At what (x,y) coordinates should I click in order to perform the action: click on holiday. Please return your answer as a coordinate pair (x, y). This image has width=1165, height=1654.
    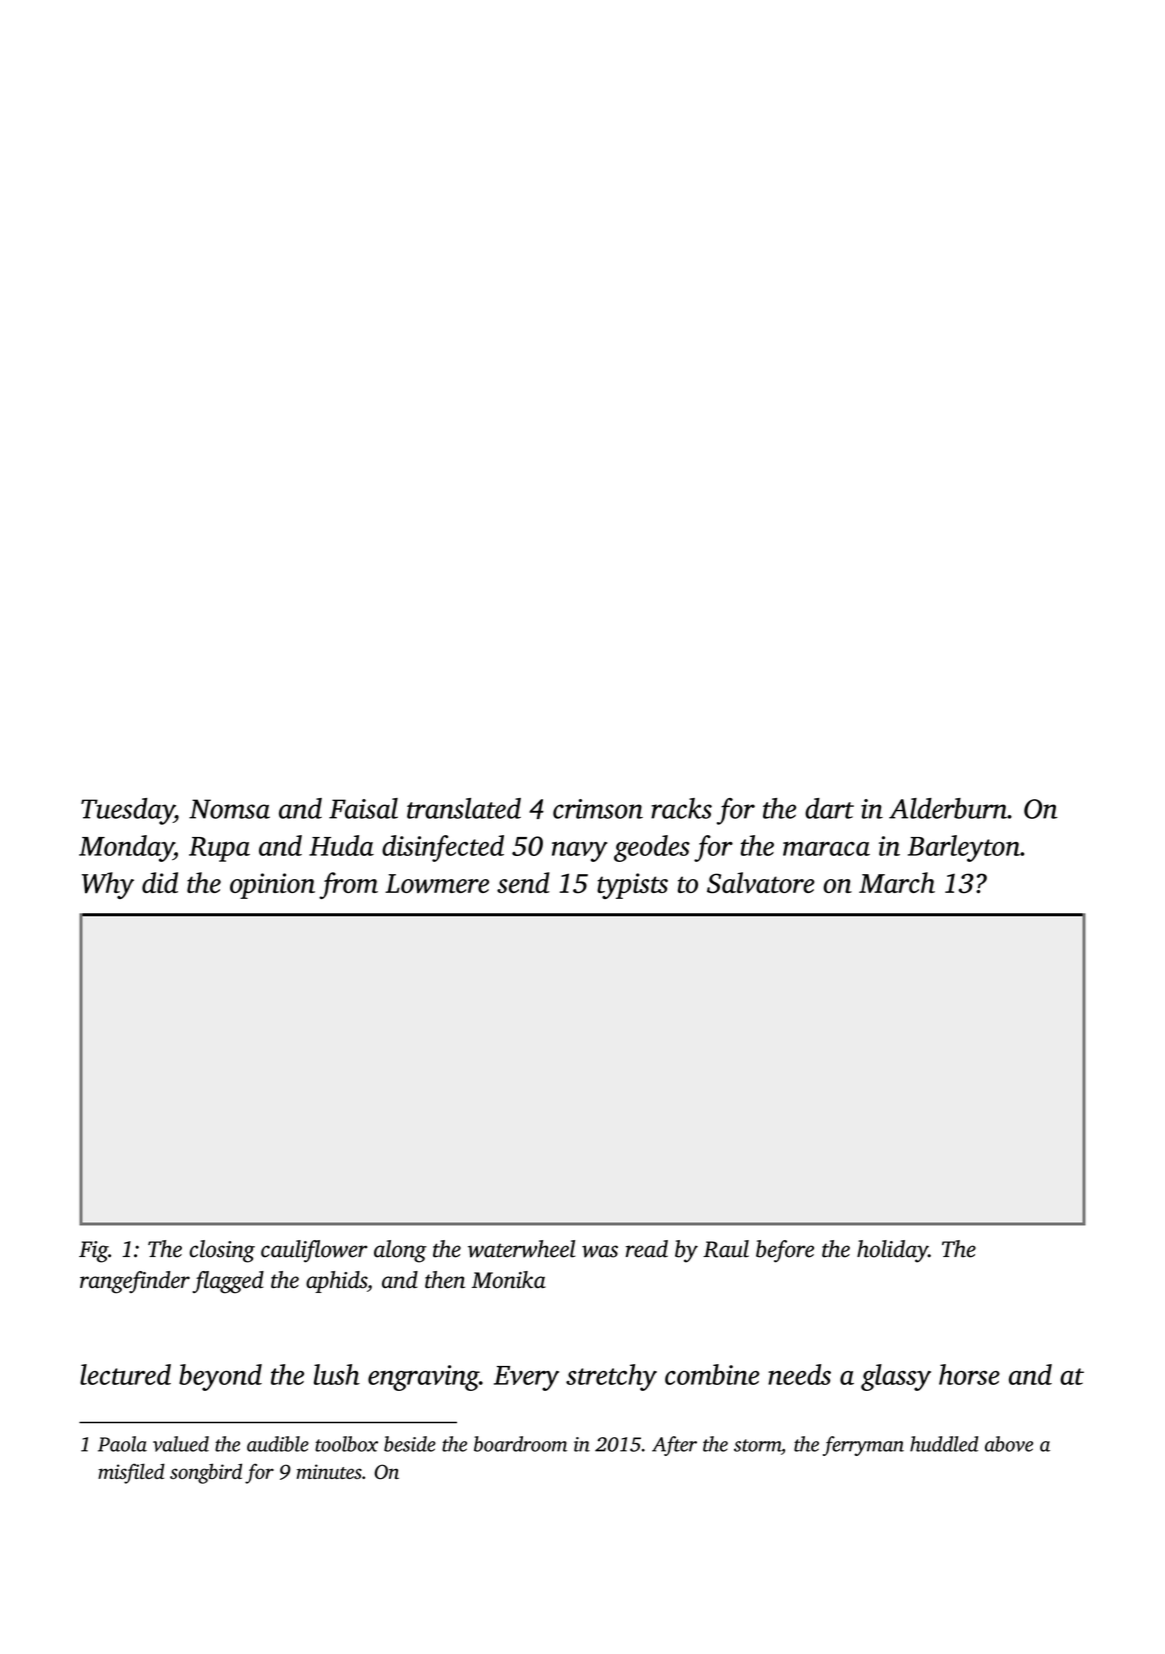
    Looking at the image, I should click on (892, 1251).
